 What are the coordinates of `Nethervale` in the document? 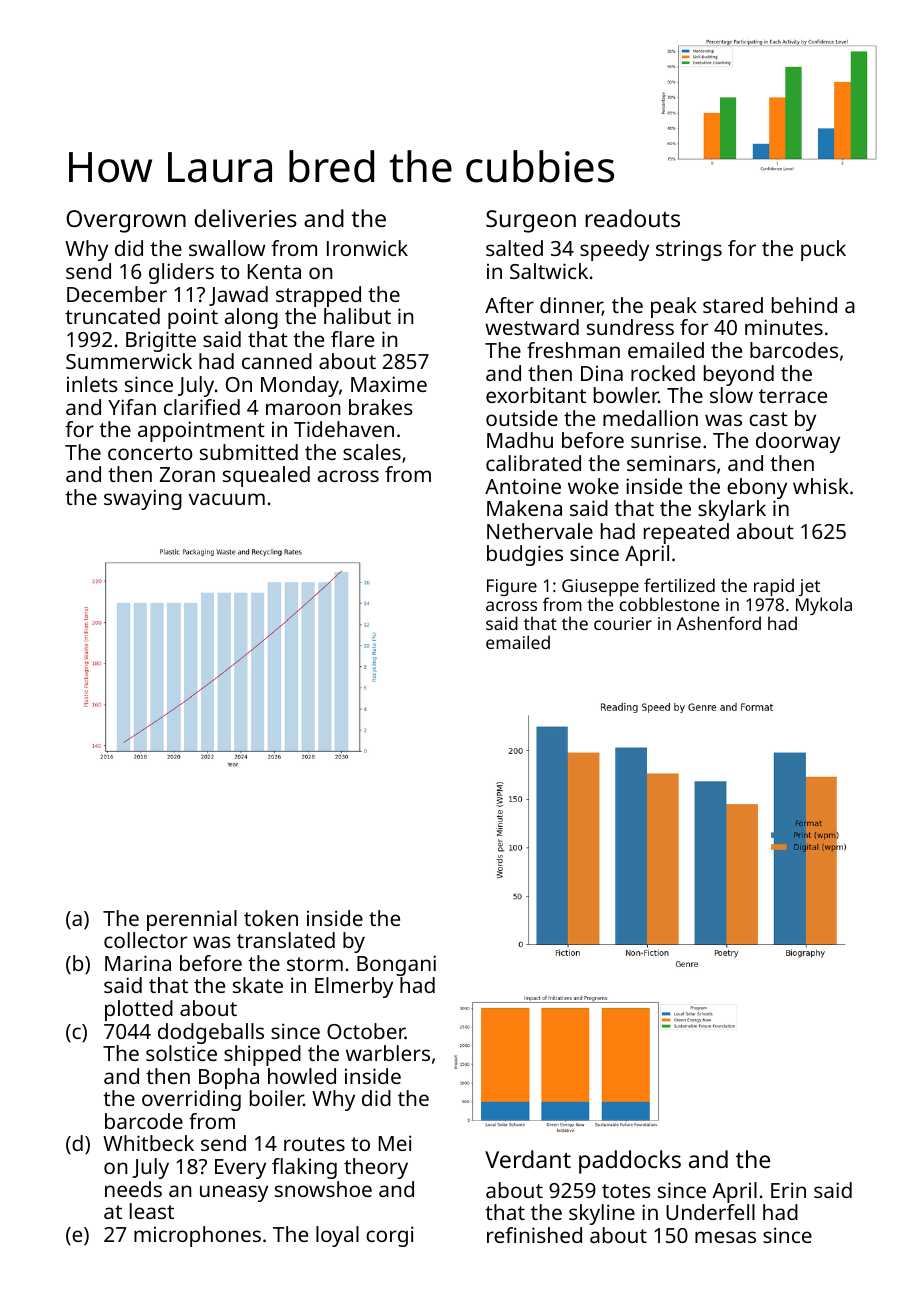 It's located at (540, 531).
